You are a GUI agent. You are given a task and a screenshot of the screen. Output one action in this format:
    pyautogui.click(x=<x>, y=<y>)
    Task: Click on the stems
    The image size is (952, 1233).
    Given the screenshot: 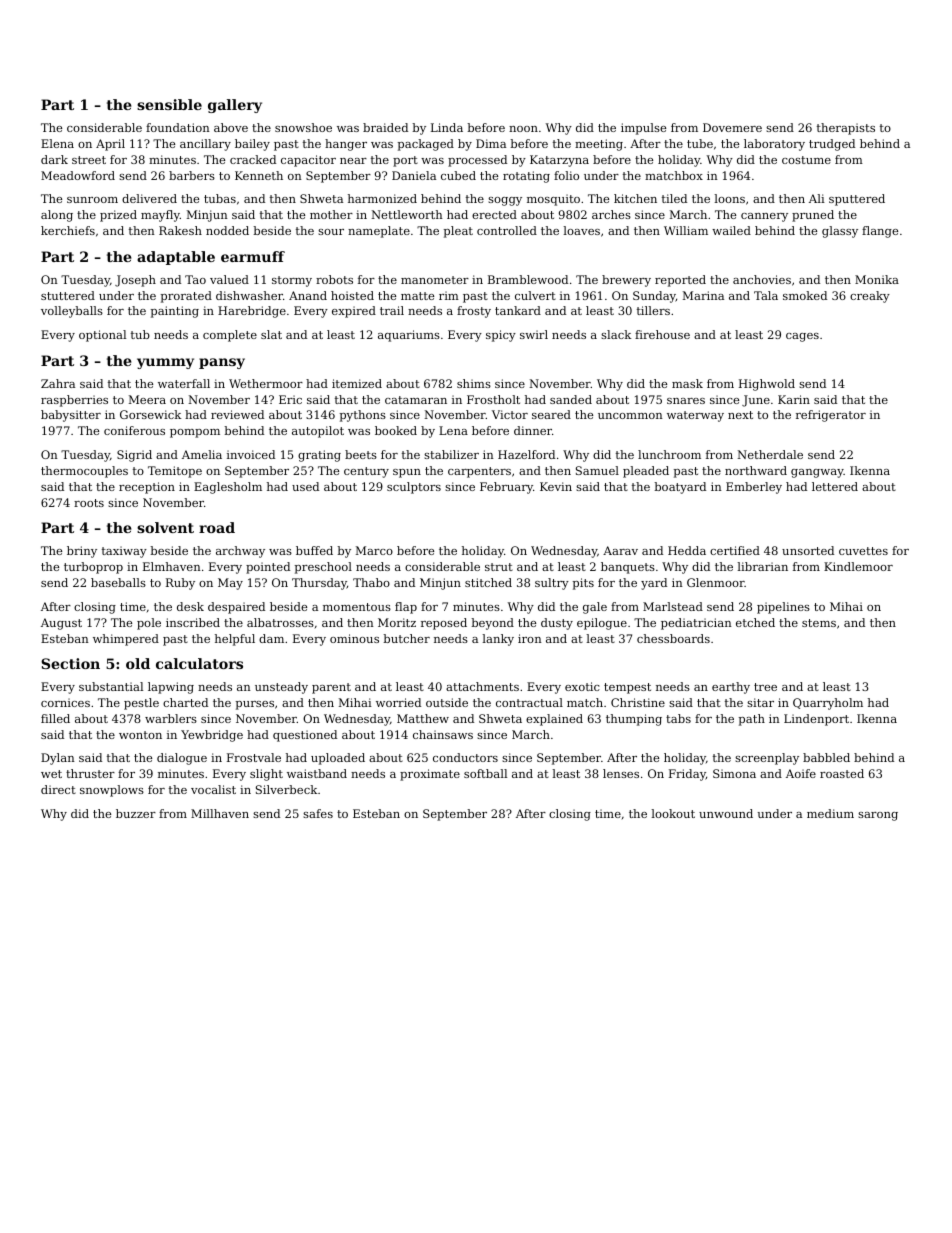 What is the action you would take?
    pyautogui.click(x=819, y=623)
